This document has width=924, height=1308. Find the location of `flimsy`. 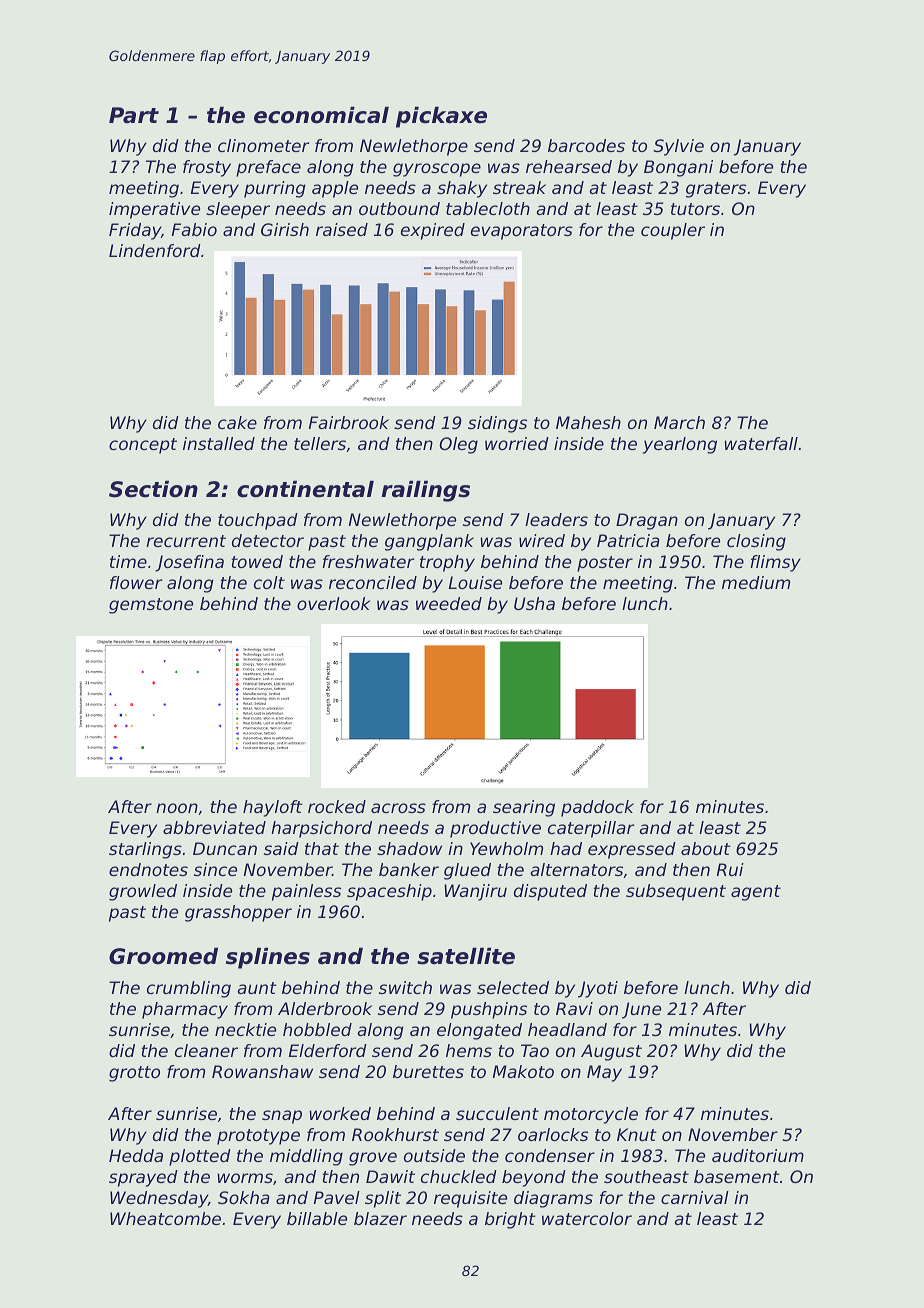

flimsy is located at coordinates (775, 563).
